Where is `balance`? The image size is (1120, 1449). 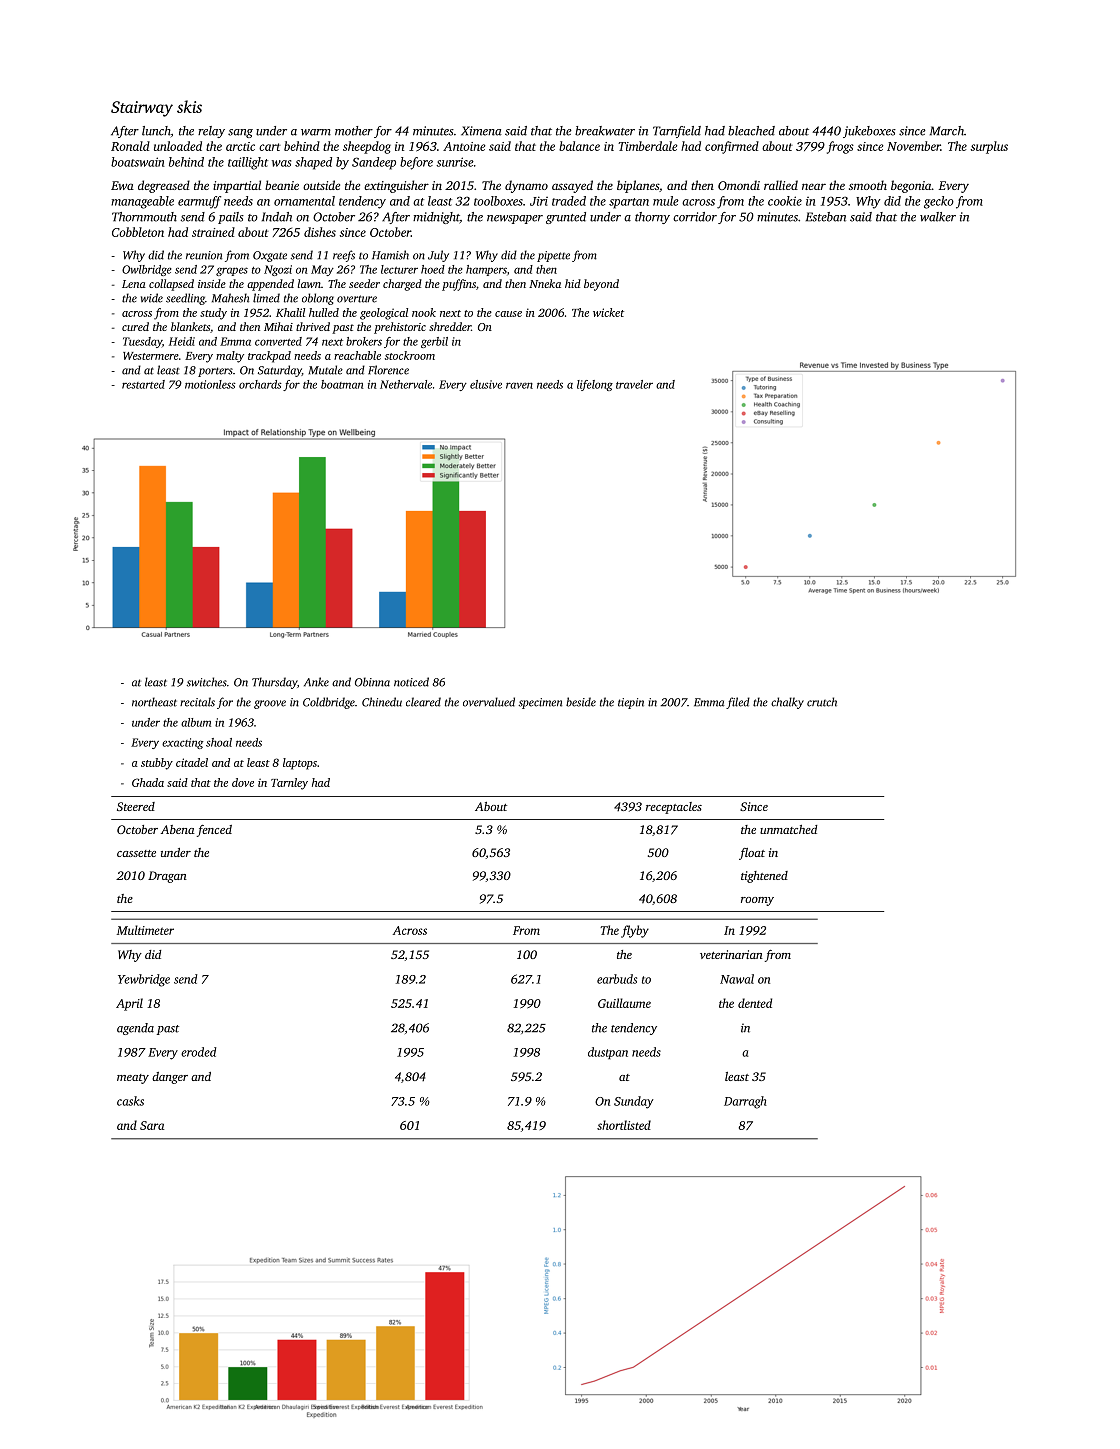
balance is located at coordinates (579, 146).
